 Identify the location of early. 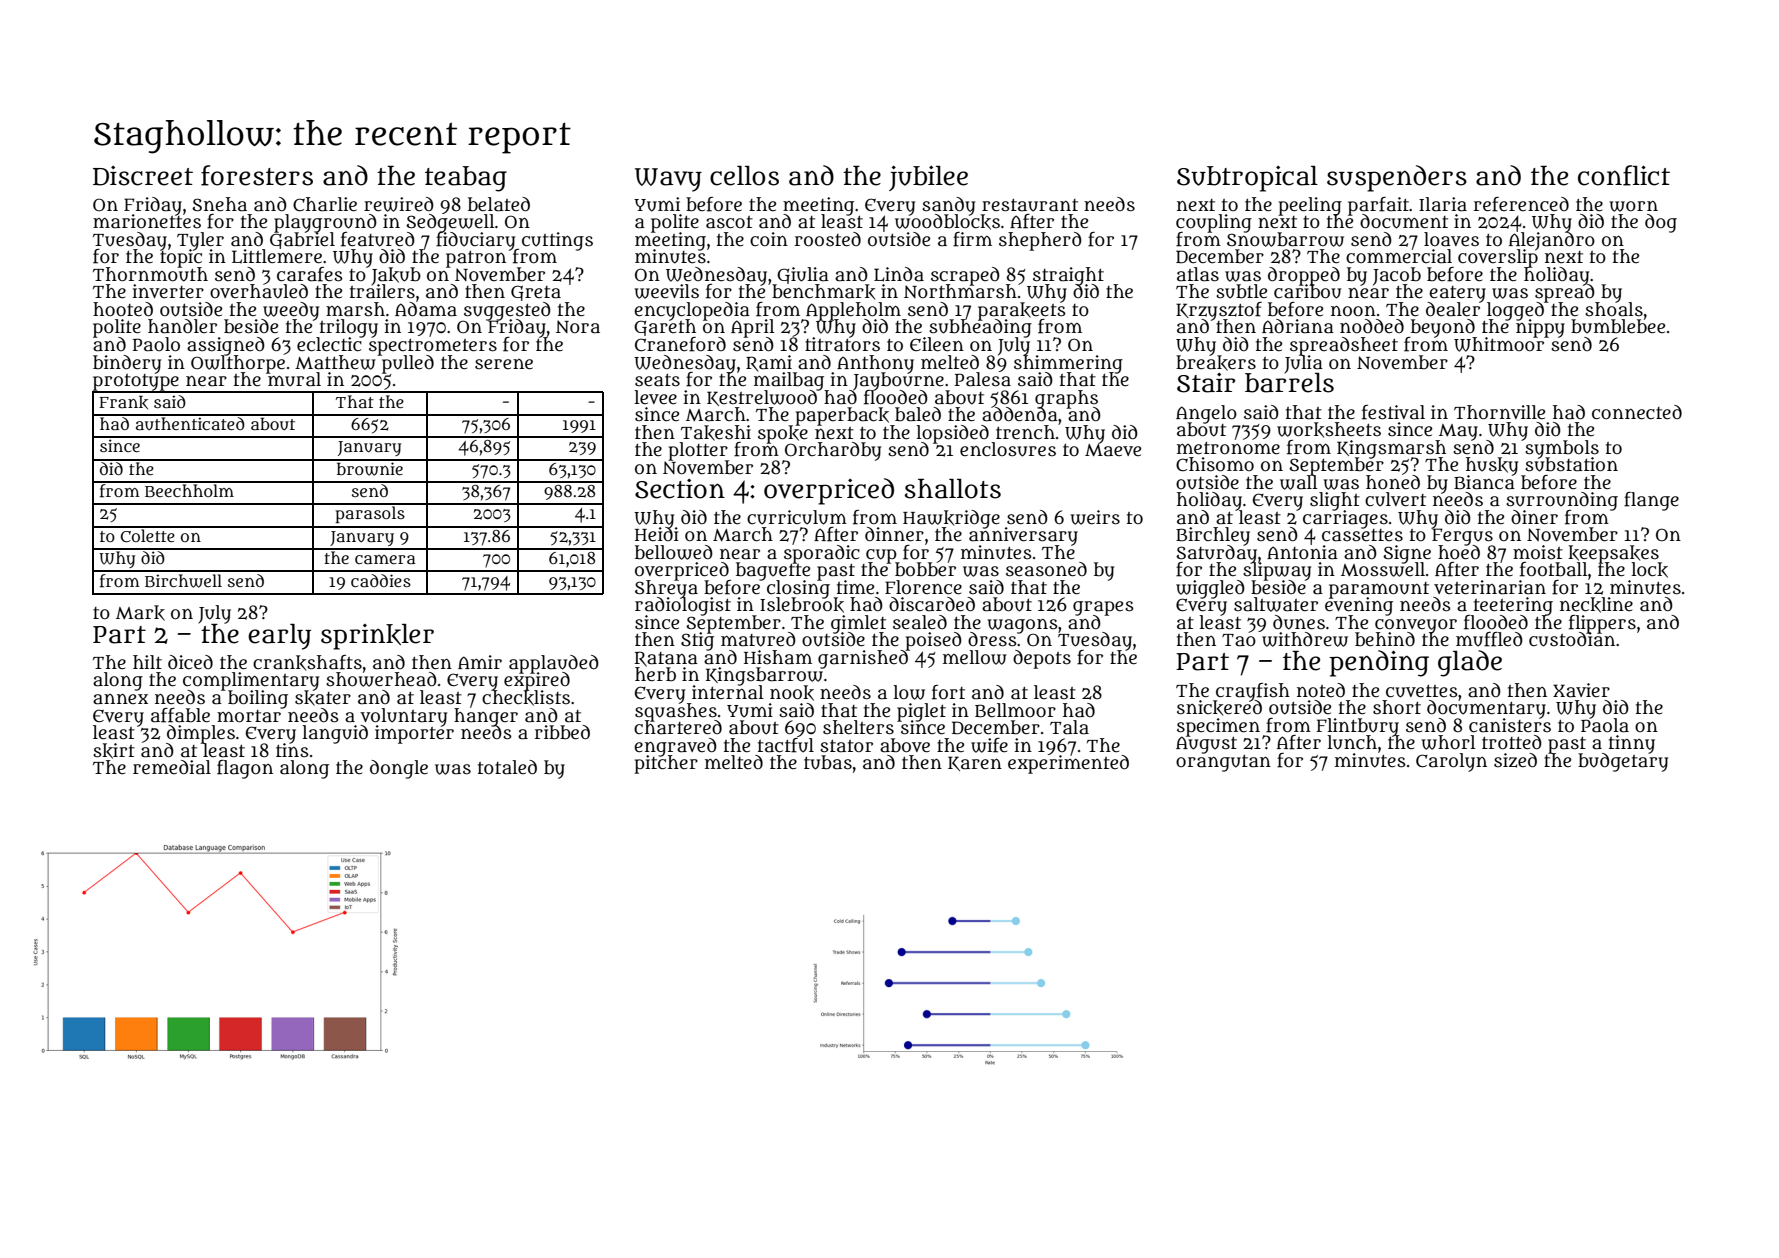
(279, 637).
